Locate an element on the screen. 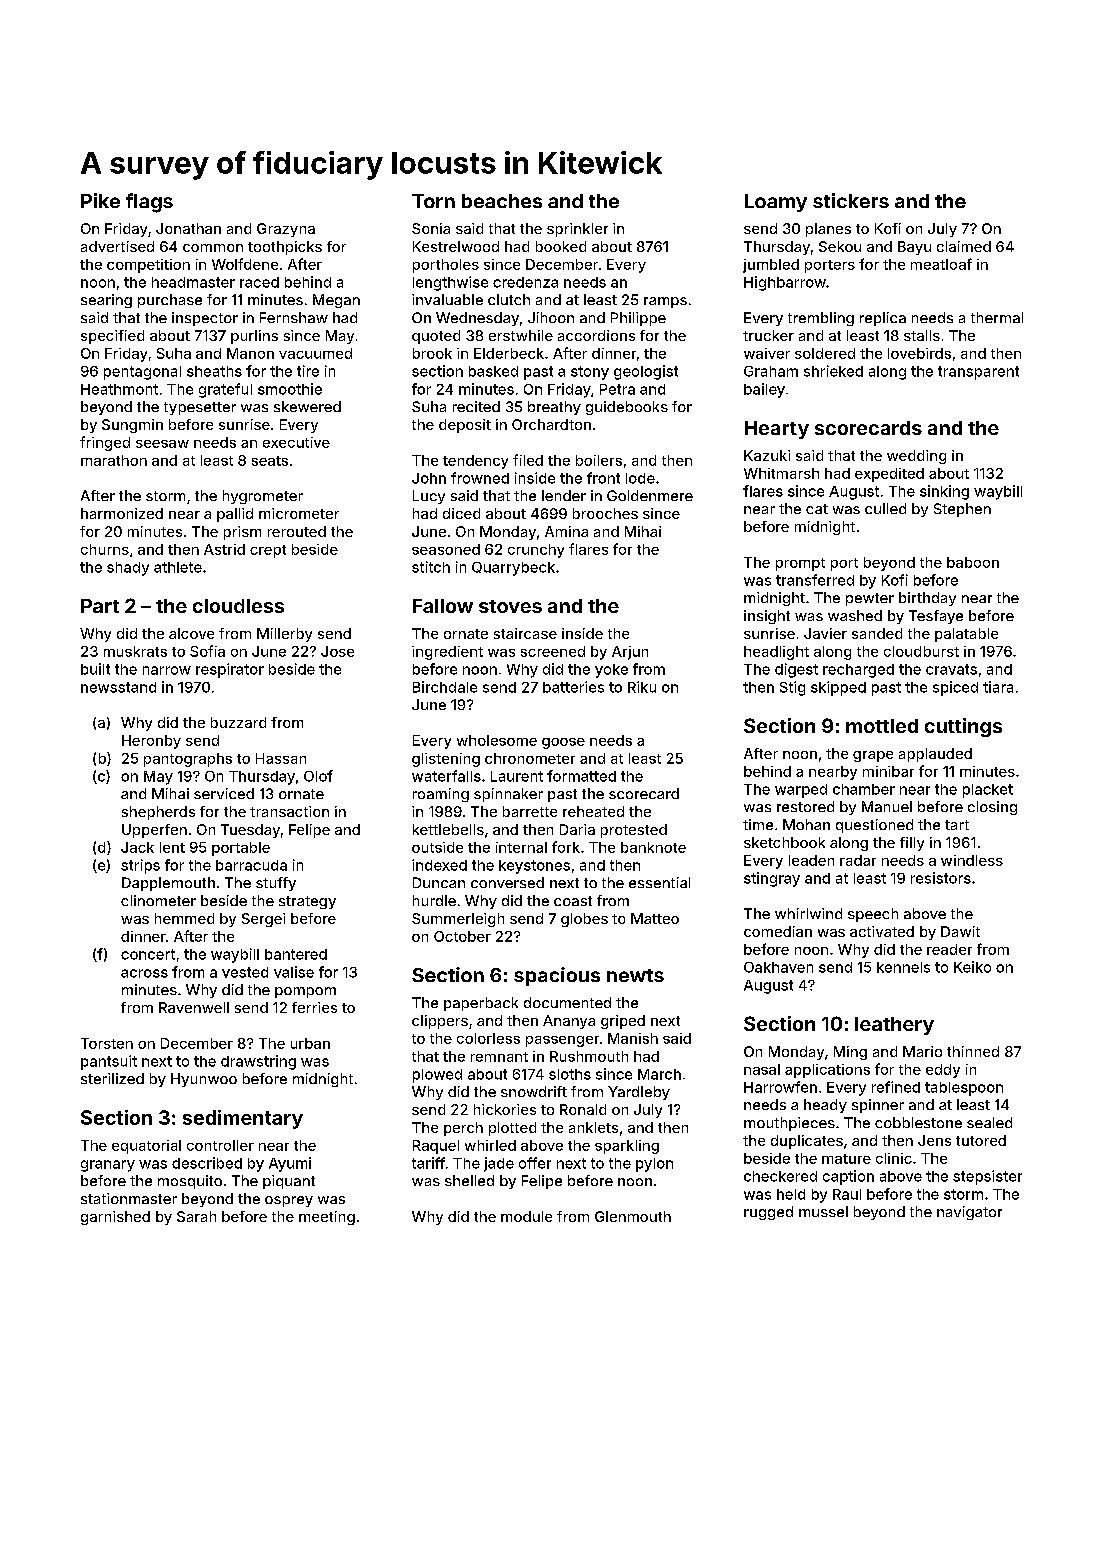 The width and height of the screenshot is (1105, 1562). tire is located at coordinates (308, 371).
